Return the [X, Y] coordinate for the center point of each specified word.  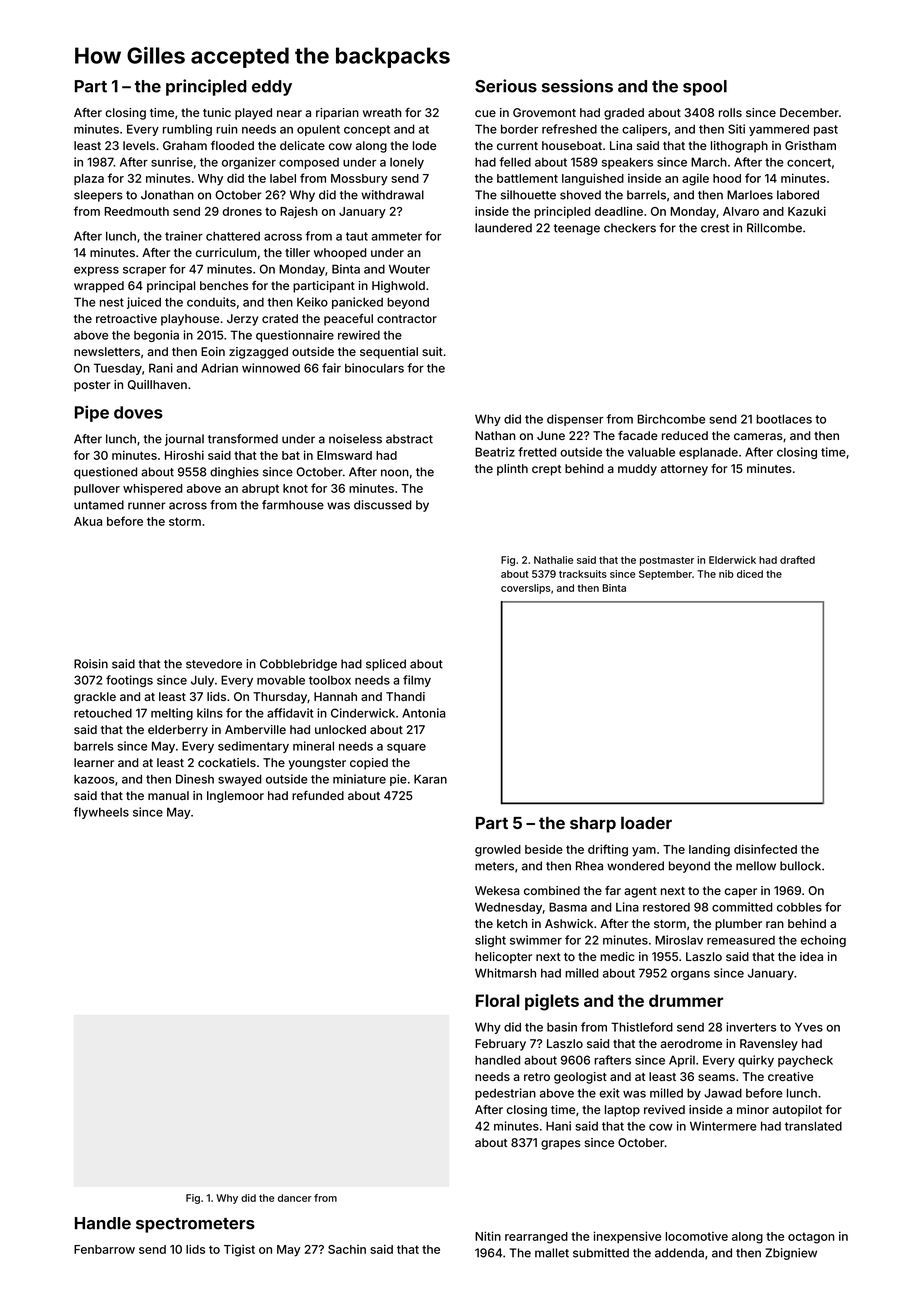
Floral [498, 1000]
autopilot [797, 1111]
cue [485, 113]
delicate [302, 145]
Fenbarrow [104, 1249]
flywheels [101, 813]
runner [147, 506]
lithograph [739, 147]
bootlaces [784, 419]
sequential [389, 353]
